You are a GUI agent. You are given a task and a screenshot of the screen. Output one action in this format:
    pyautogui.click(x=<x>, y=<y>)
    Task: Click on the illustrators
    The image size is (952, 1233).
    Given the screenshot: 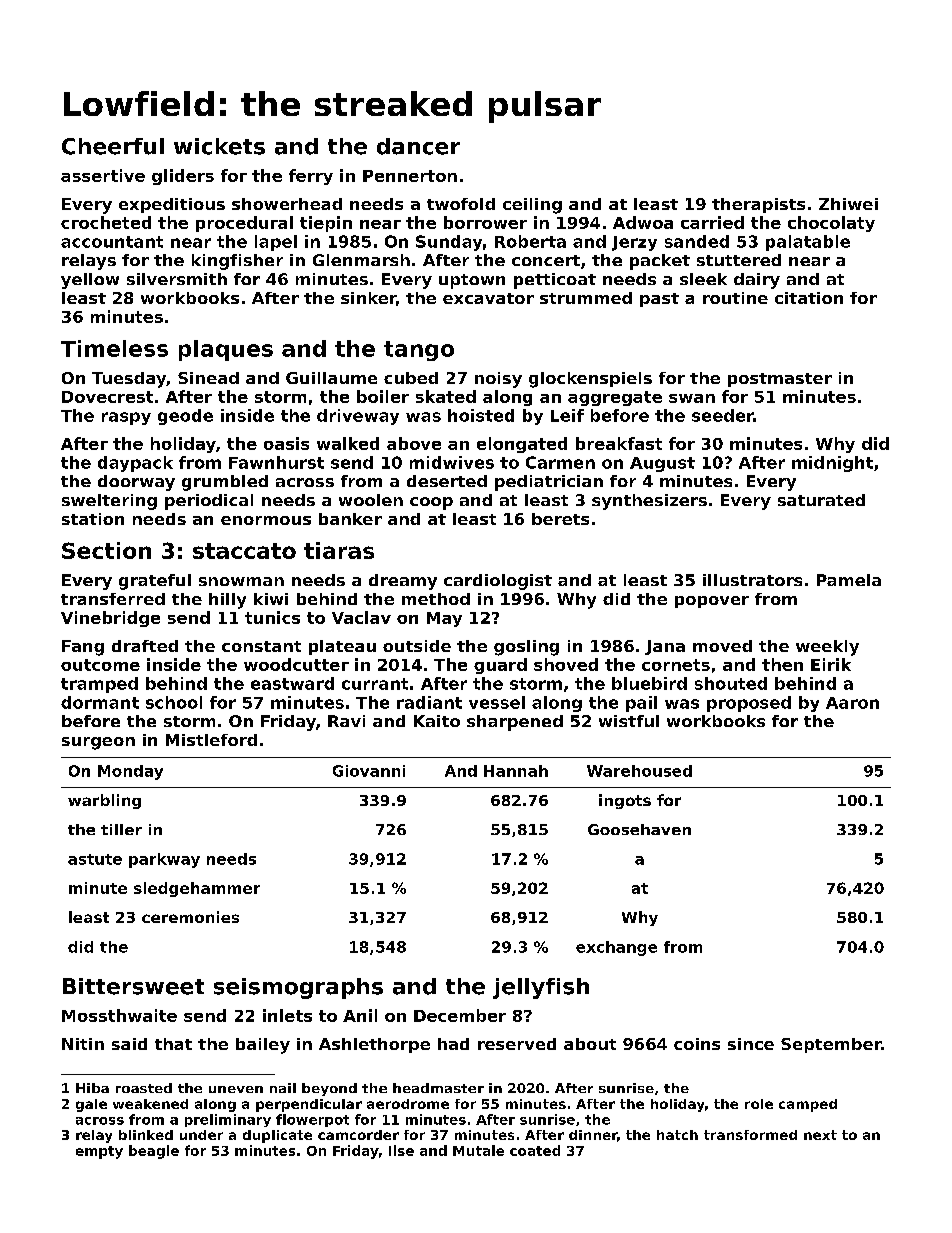 What is the action you would take?
    pyautogui.click(x=752, y=580)
